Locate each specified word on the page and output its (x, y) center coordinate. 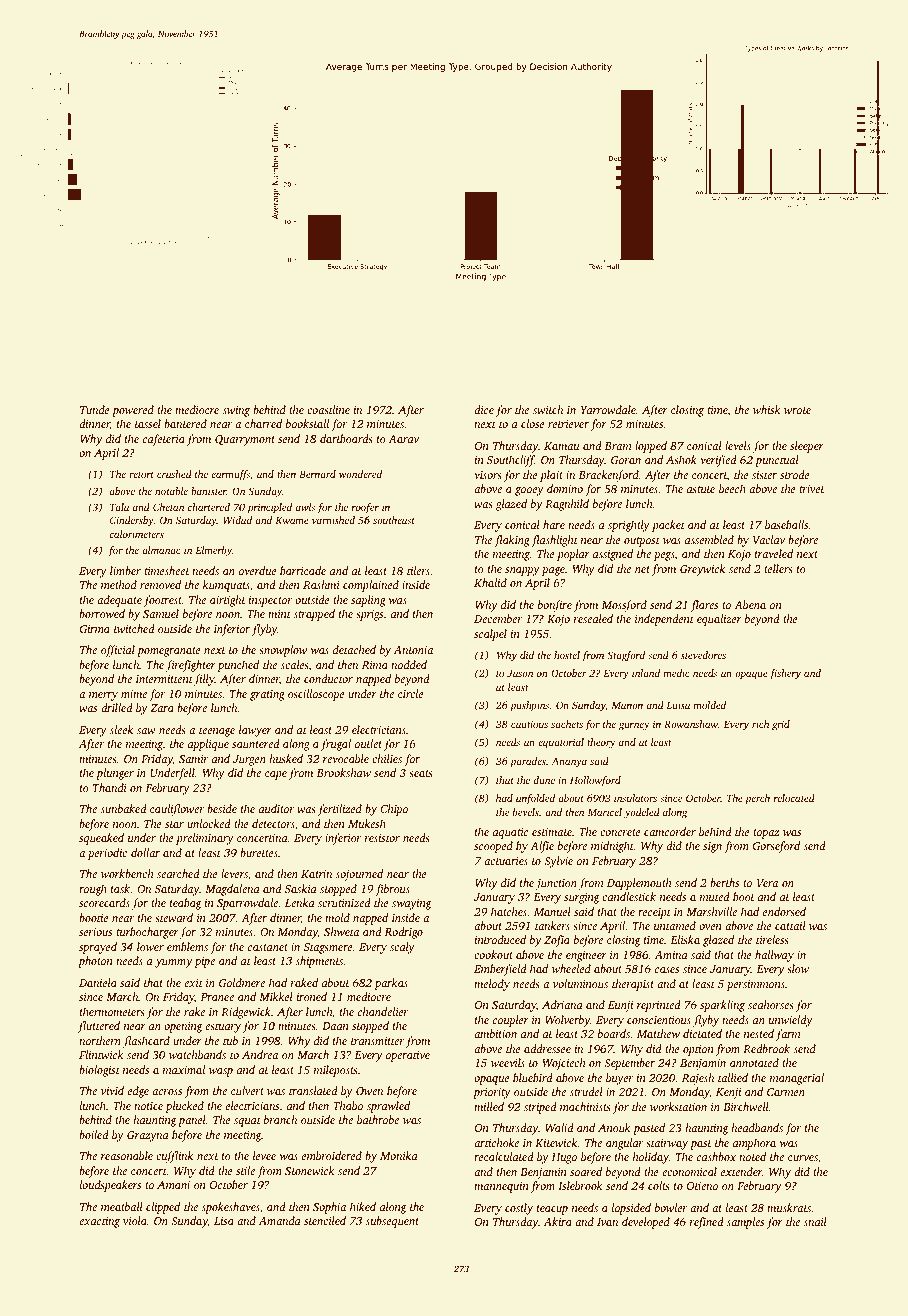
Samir (193, 759)
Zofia (557, 941)
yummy (173, 963)
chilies (387, 758)
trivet (812, 489)
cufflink (174, 1157)
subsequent (392, 1222)
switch (548, 409)
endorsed (784, 911)
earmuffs (230, 475)
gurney (634, 726)
